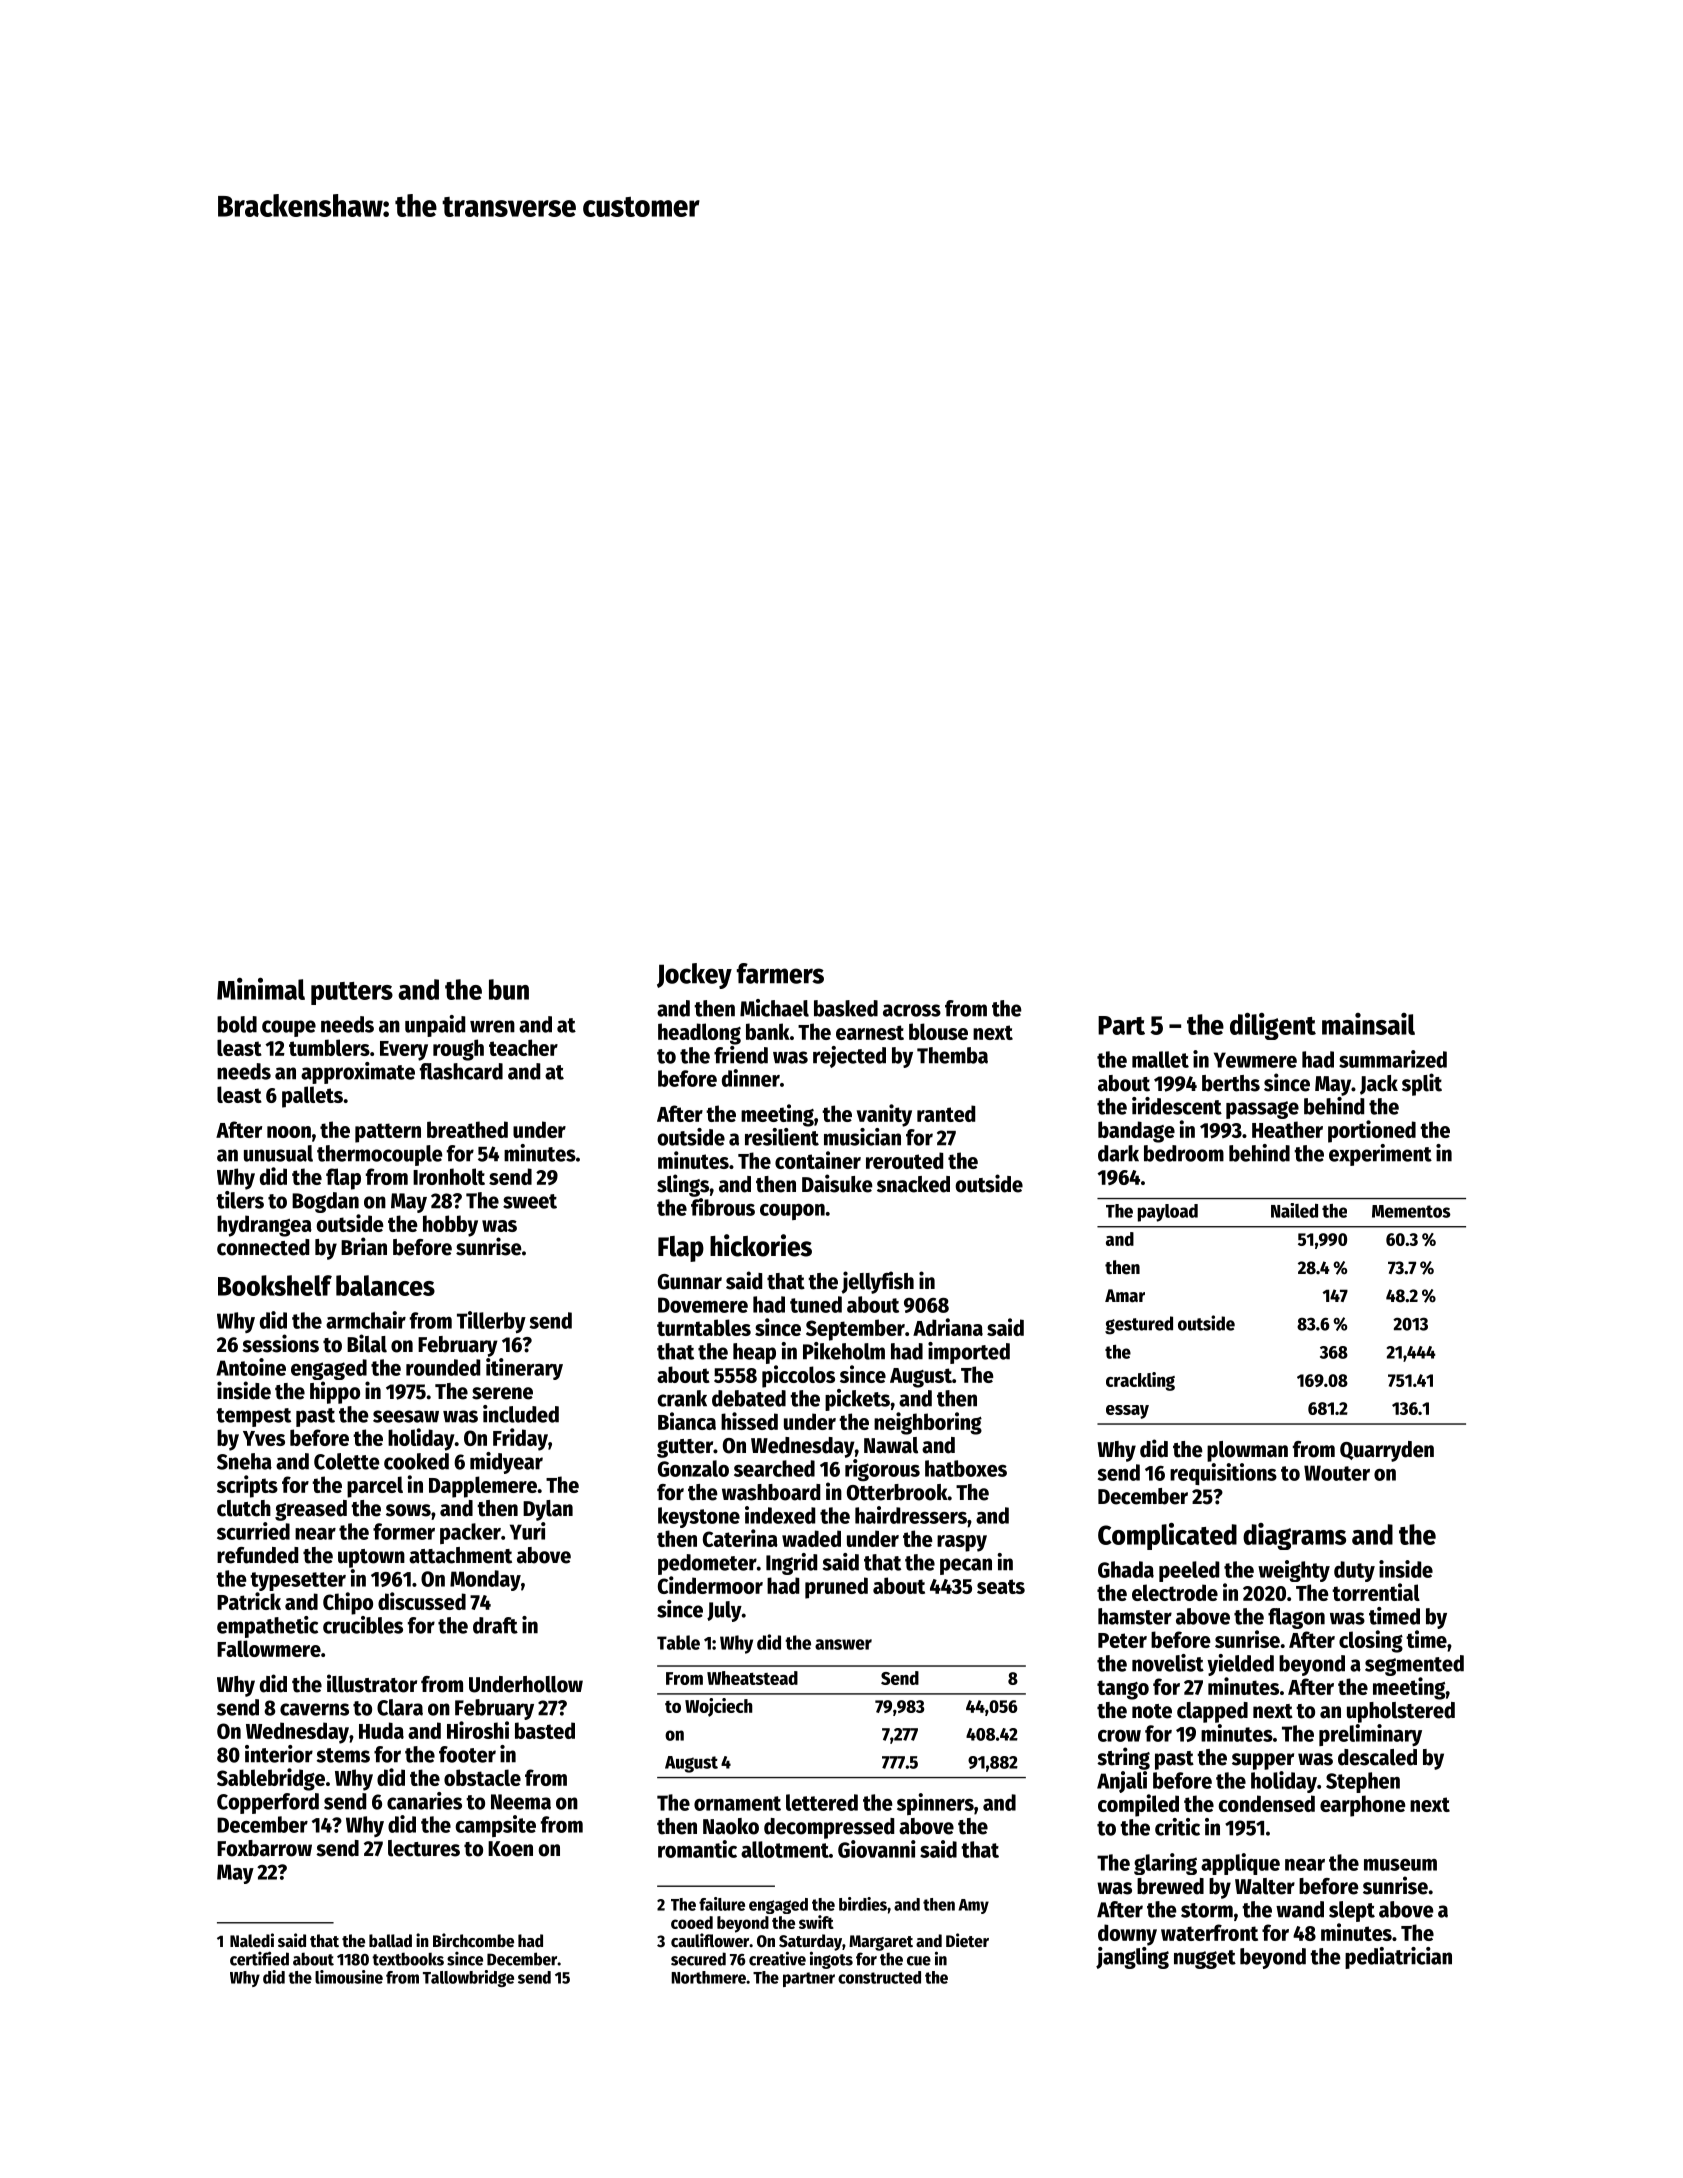 The image size is (1683, 2178). Describe the element at coordinates (829, 1828) in the screenshot. I see `decompressed` at that location.
